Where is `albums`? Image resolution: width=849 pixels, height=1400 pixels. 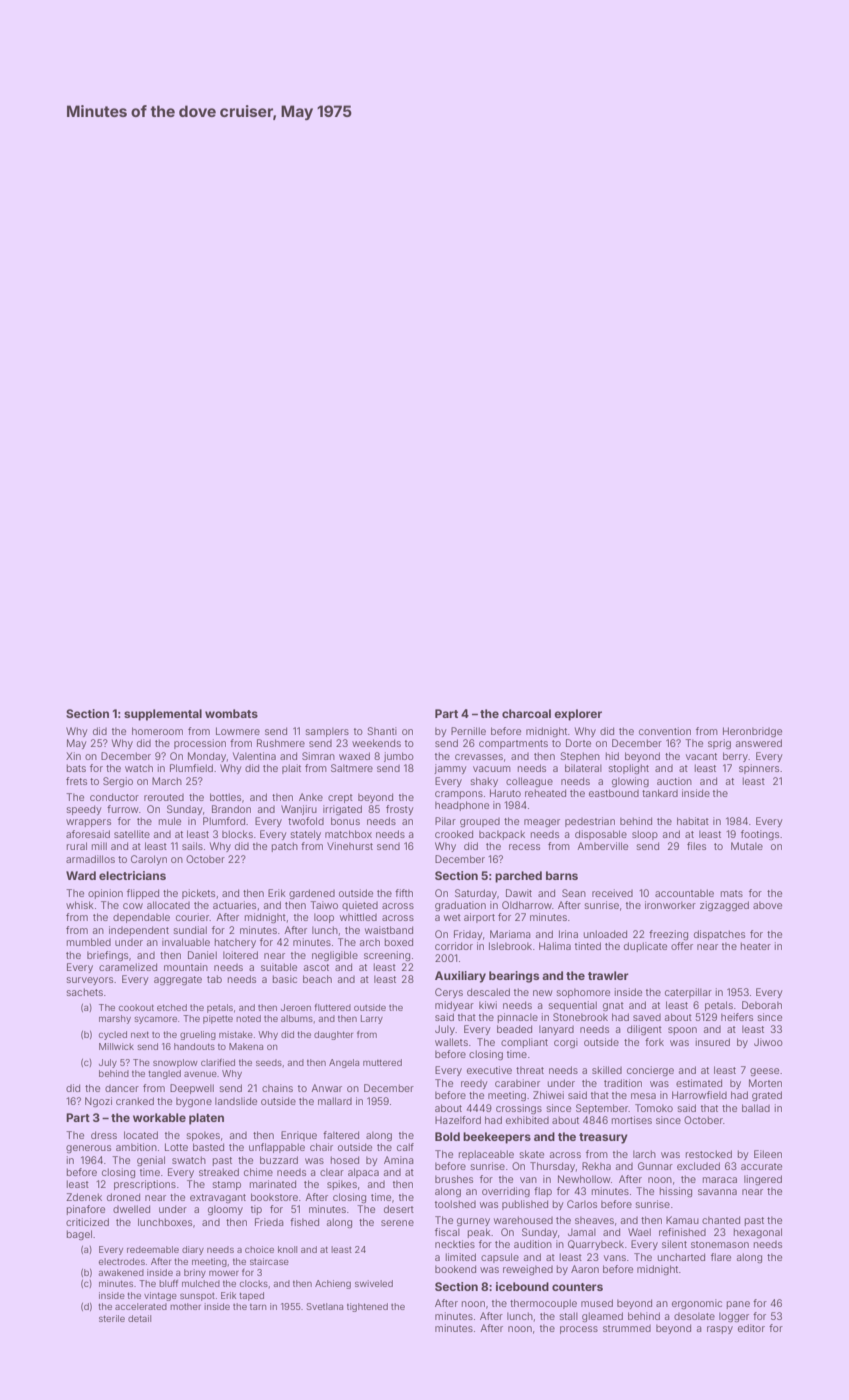 albums is located at coordinates (297, 1018).
